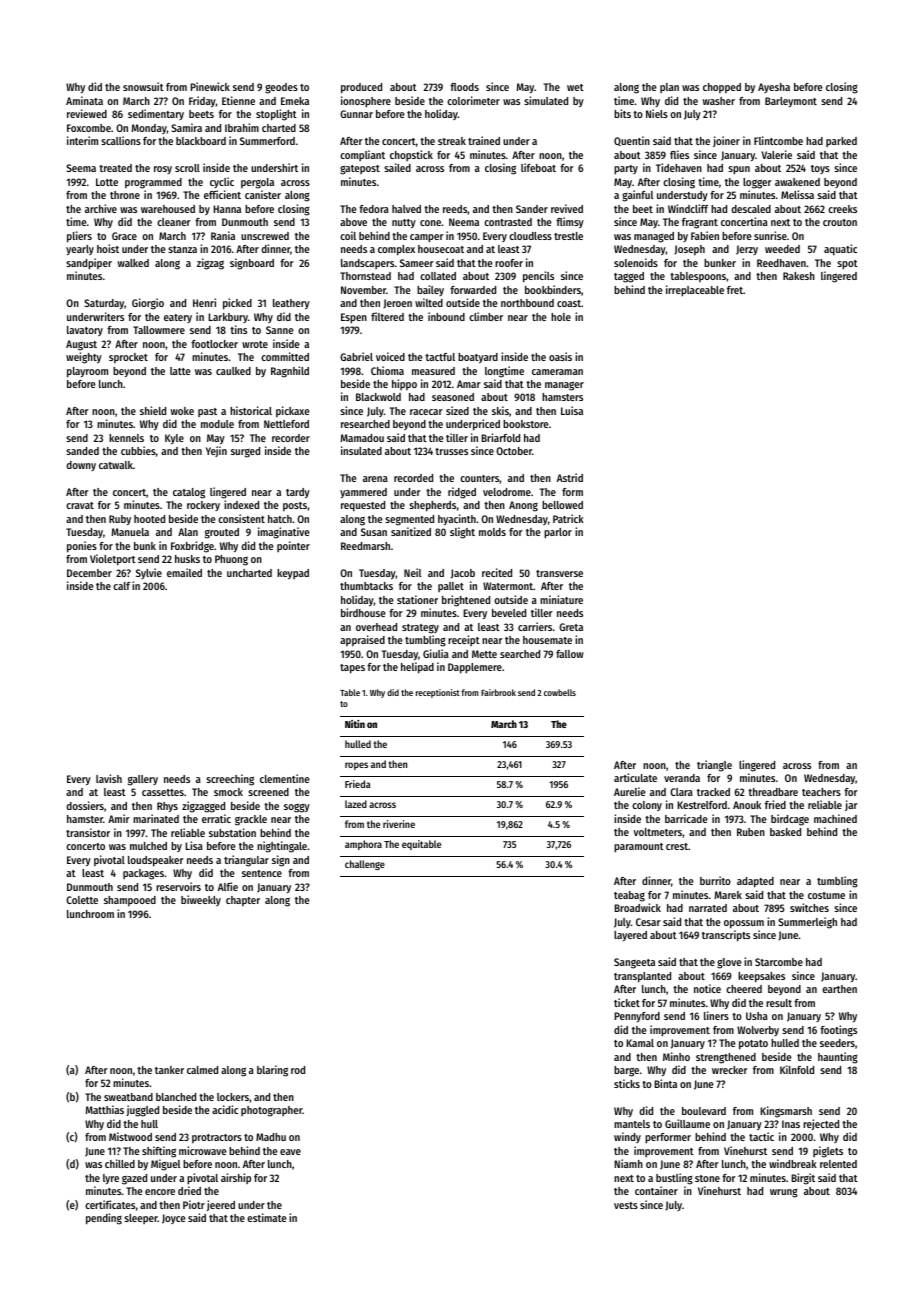 Image resolution: width=924 pixels, height=1308 pixels. Describe the element at coordinates (473, 290) in the page. I see `forwarded` at that location.
